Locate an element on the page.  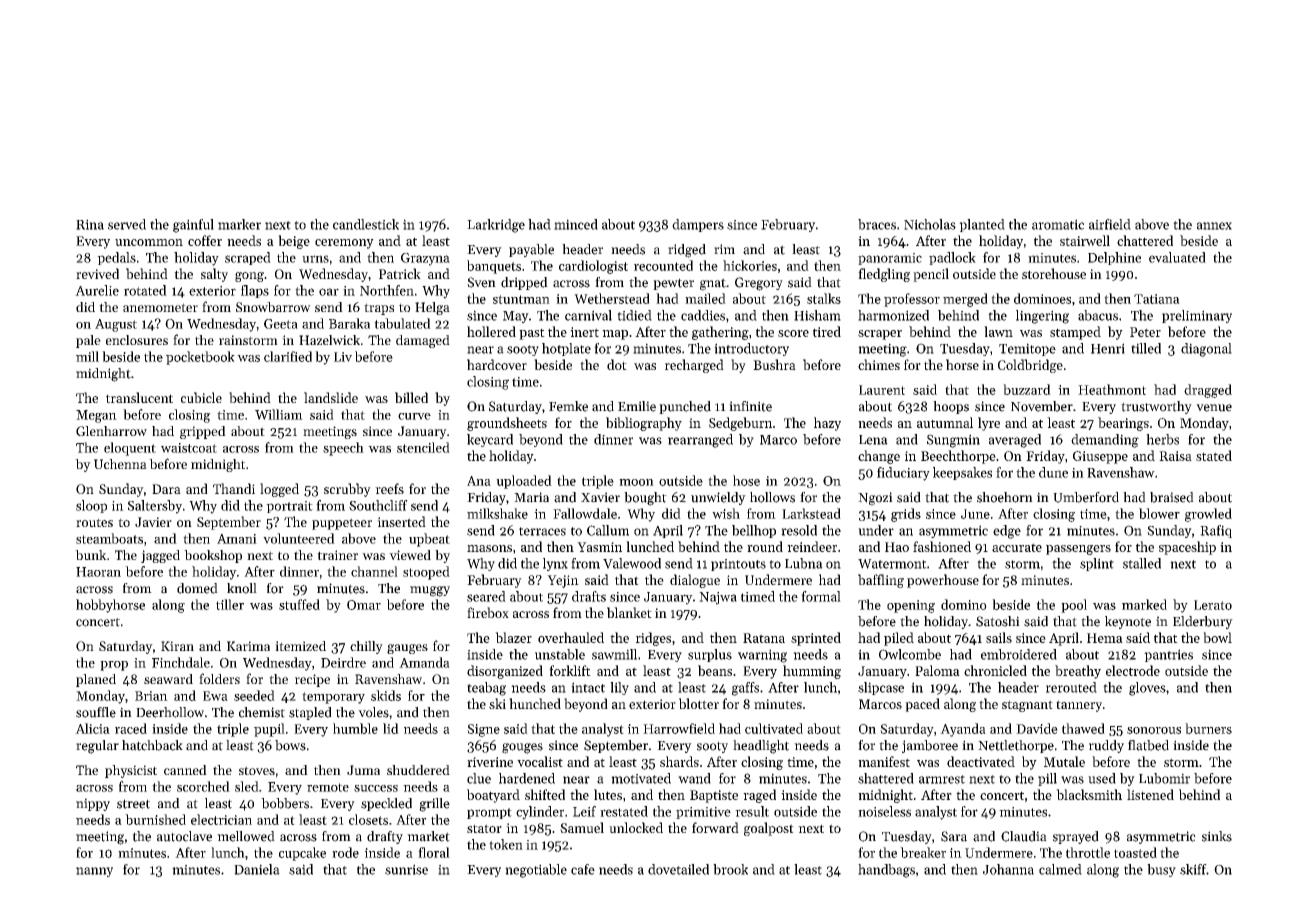
pedals is located at coordinates (116, 258).
